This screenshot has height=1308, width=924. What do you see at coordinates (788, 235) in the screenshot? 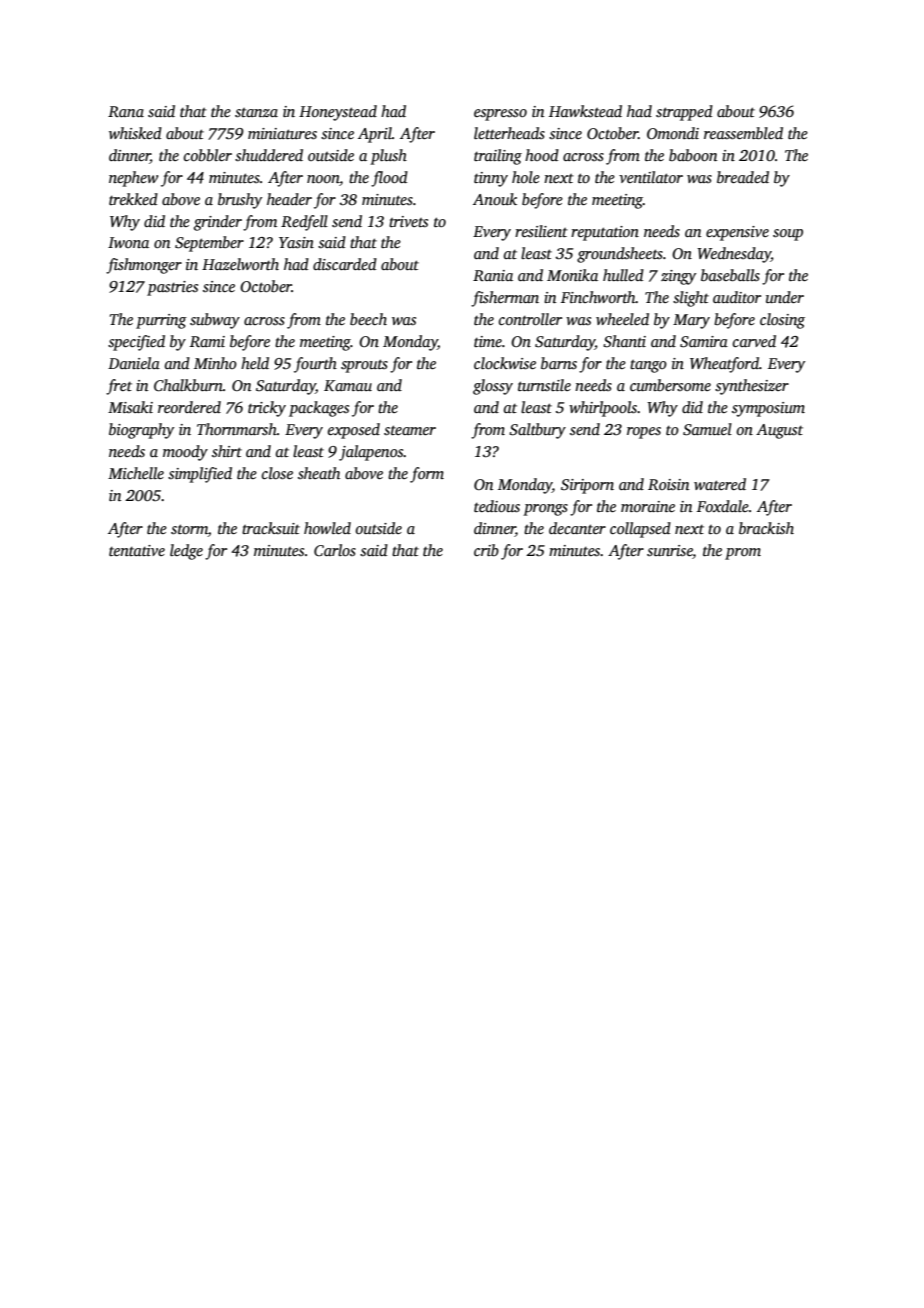
I see `soup` at bounding box center [788, 235].
